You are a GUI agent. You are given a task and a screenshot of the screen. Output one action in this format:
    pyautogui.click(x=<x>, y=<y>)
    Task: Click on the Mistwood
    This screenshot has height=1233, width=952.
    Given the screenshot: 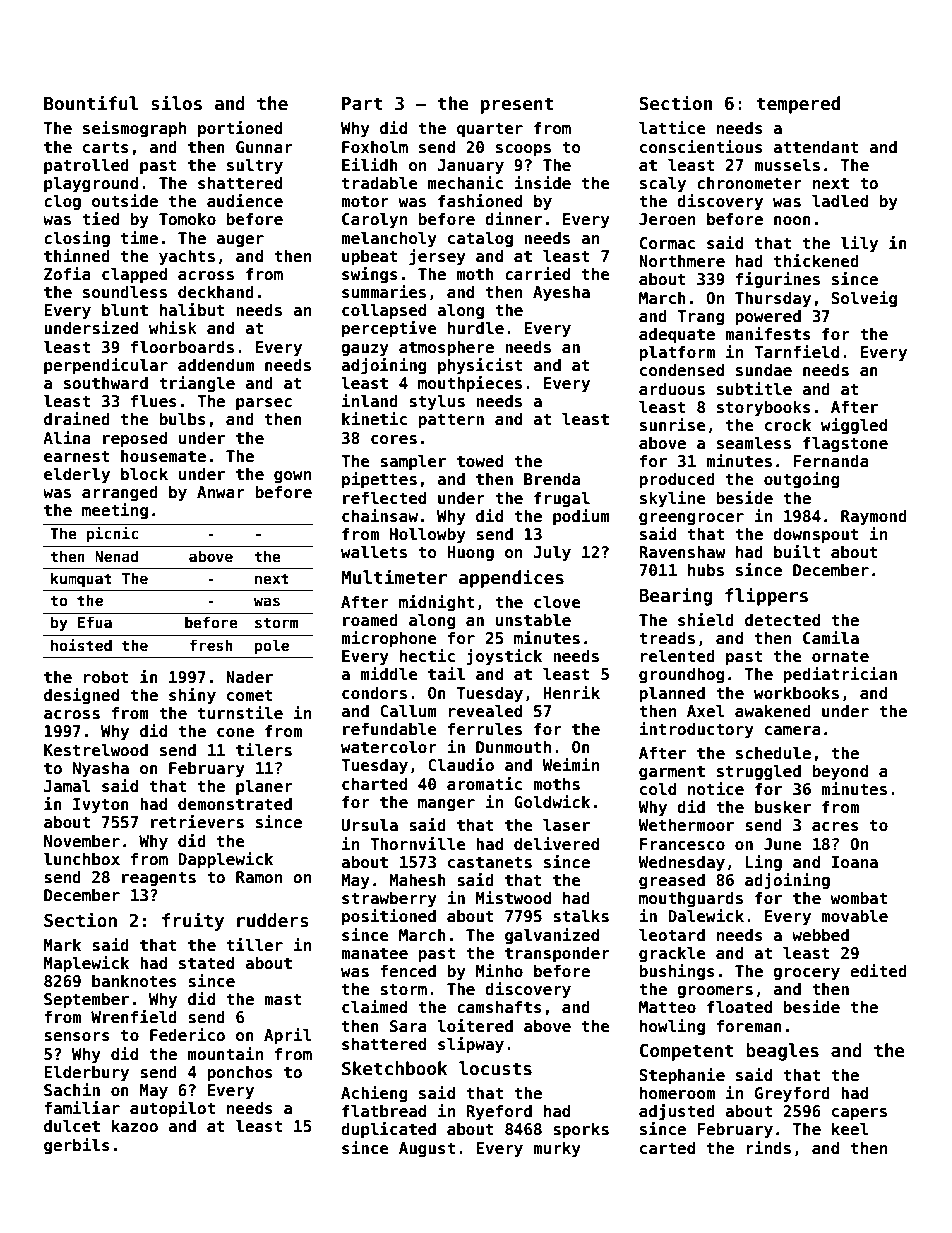 What is the action you would take?
    pyautogui.click(x=513, y=898)
